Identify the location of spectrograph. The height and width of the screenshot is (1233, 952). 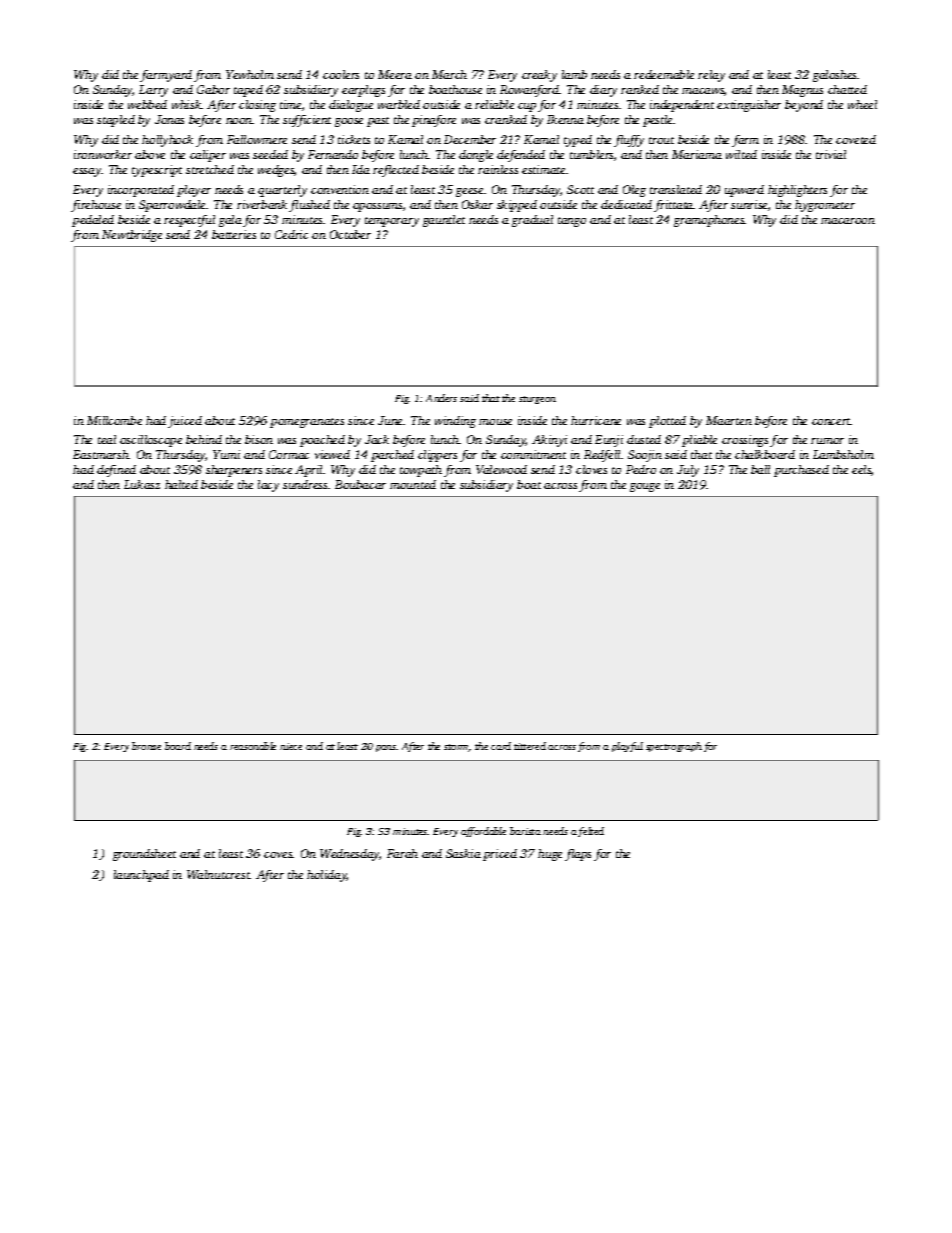
(674, 747).
